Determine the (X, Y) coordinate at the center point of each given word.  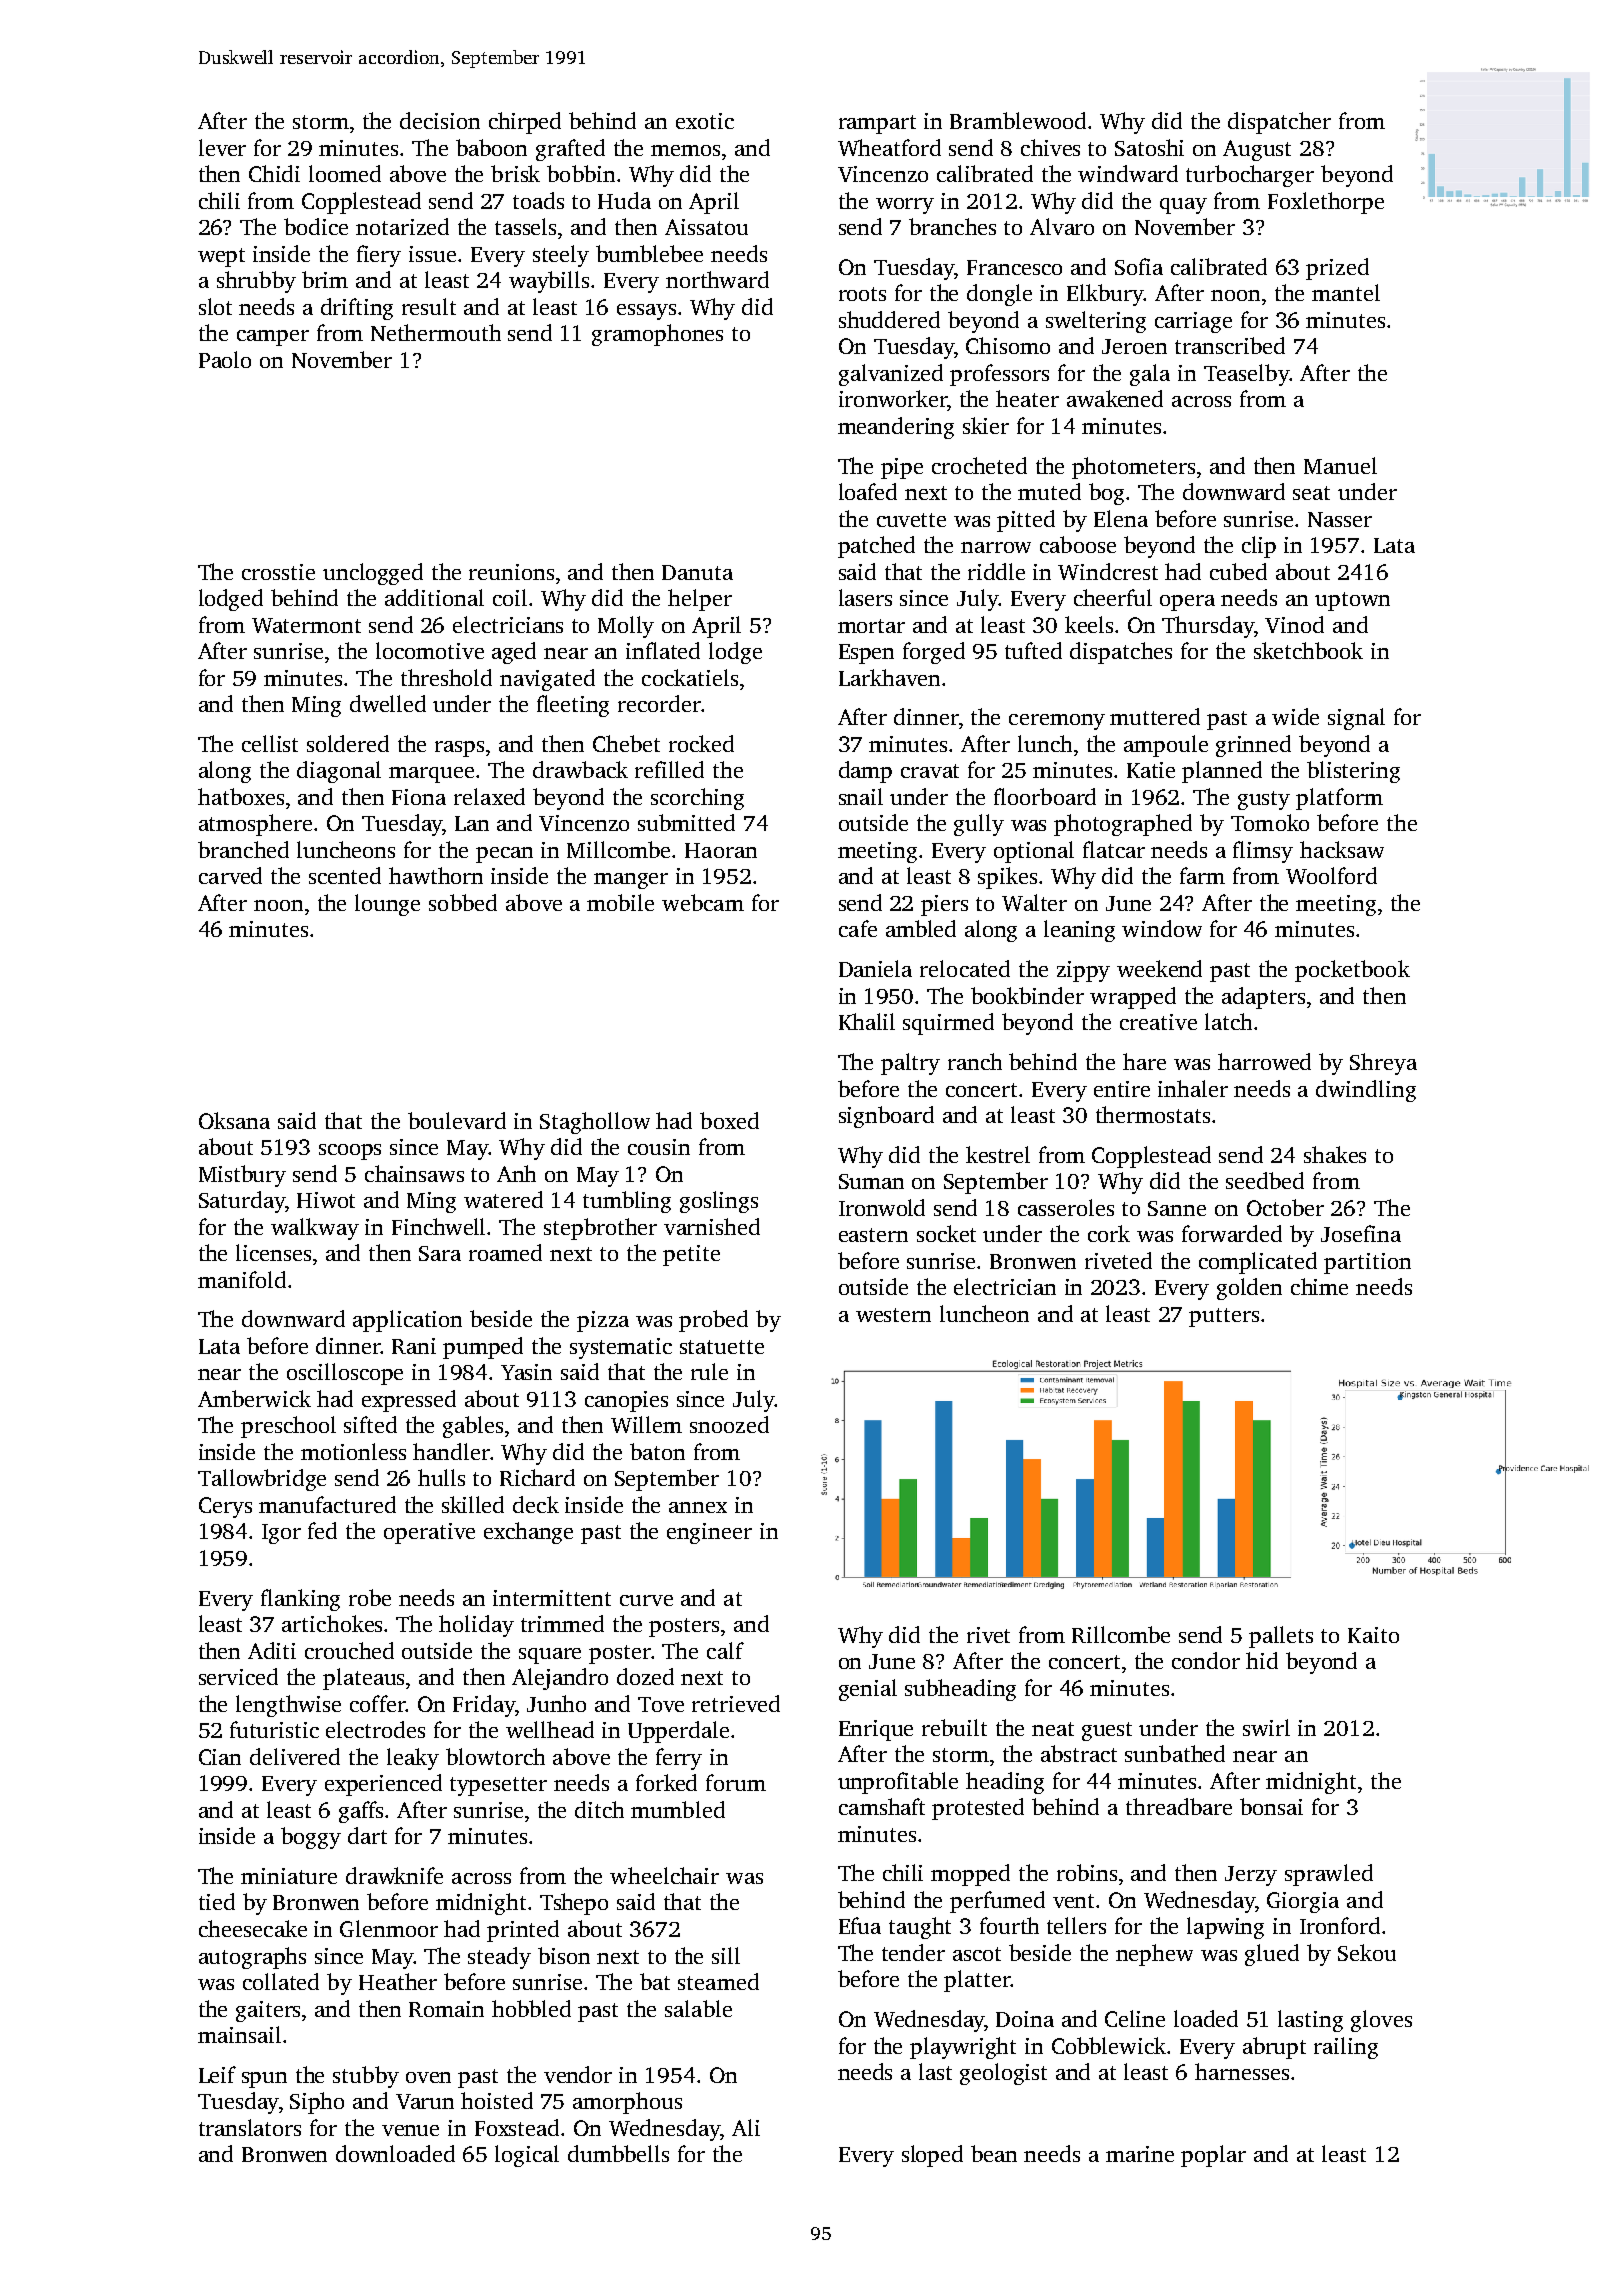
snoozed (729, 1424)
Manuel (1340, 465)
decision (440, 120)
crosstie (278, 572)
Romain (446, 2009)
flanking (300, 1600)
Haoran (721, 850)
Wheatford (889, 147)
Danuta (697, 572)
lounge (387, 905)
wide (1295, 716)
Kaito (1373, 1635)
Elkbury (1105, 295)
